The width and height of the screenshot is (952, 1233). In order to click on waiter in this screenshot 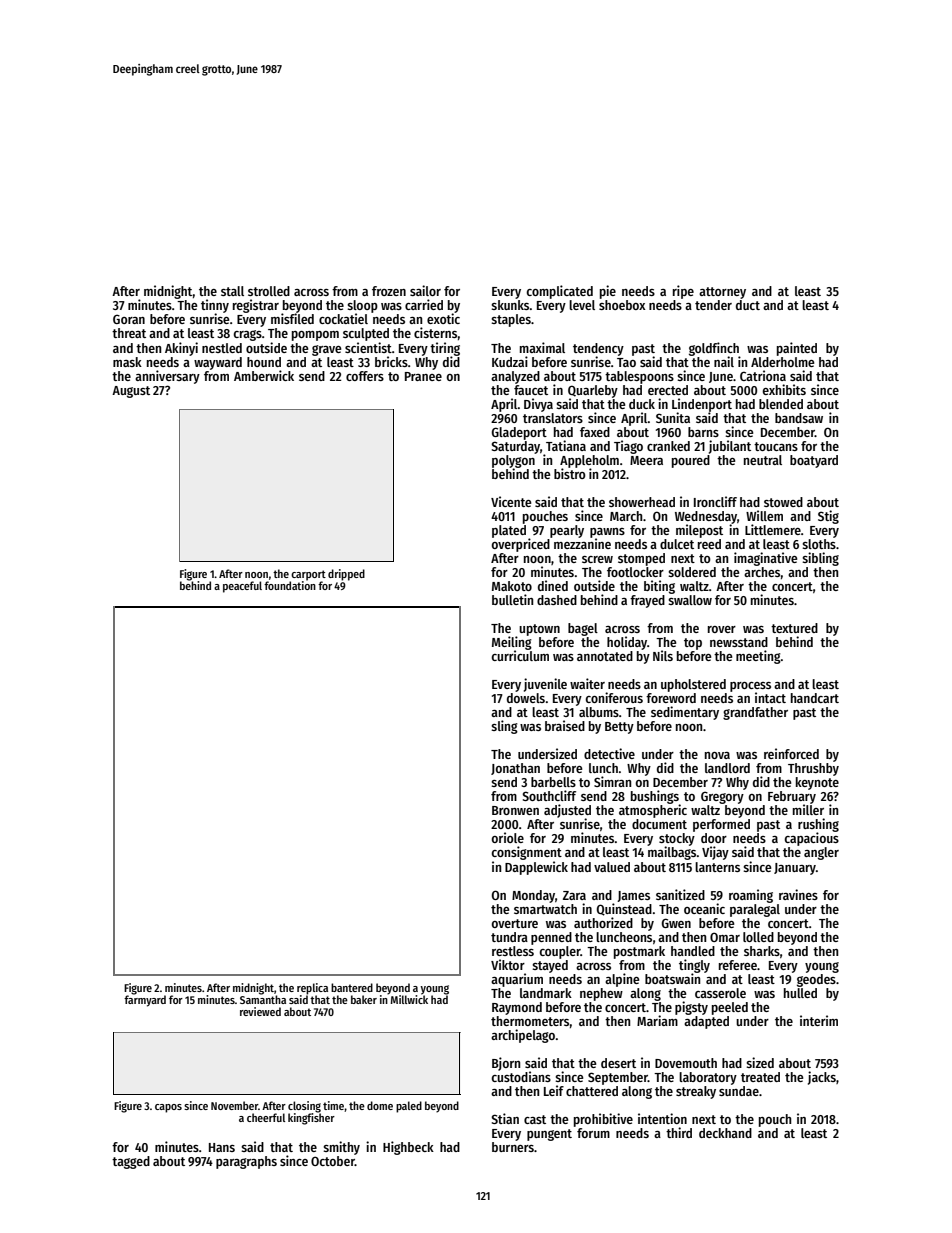, I will do `click(587, 683)`.
